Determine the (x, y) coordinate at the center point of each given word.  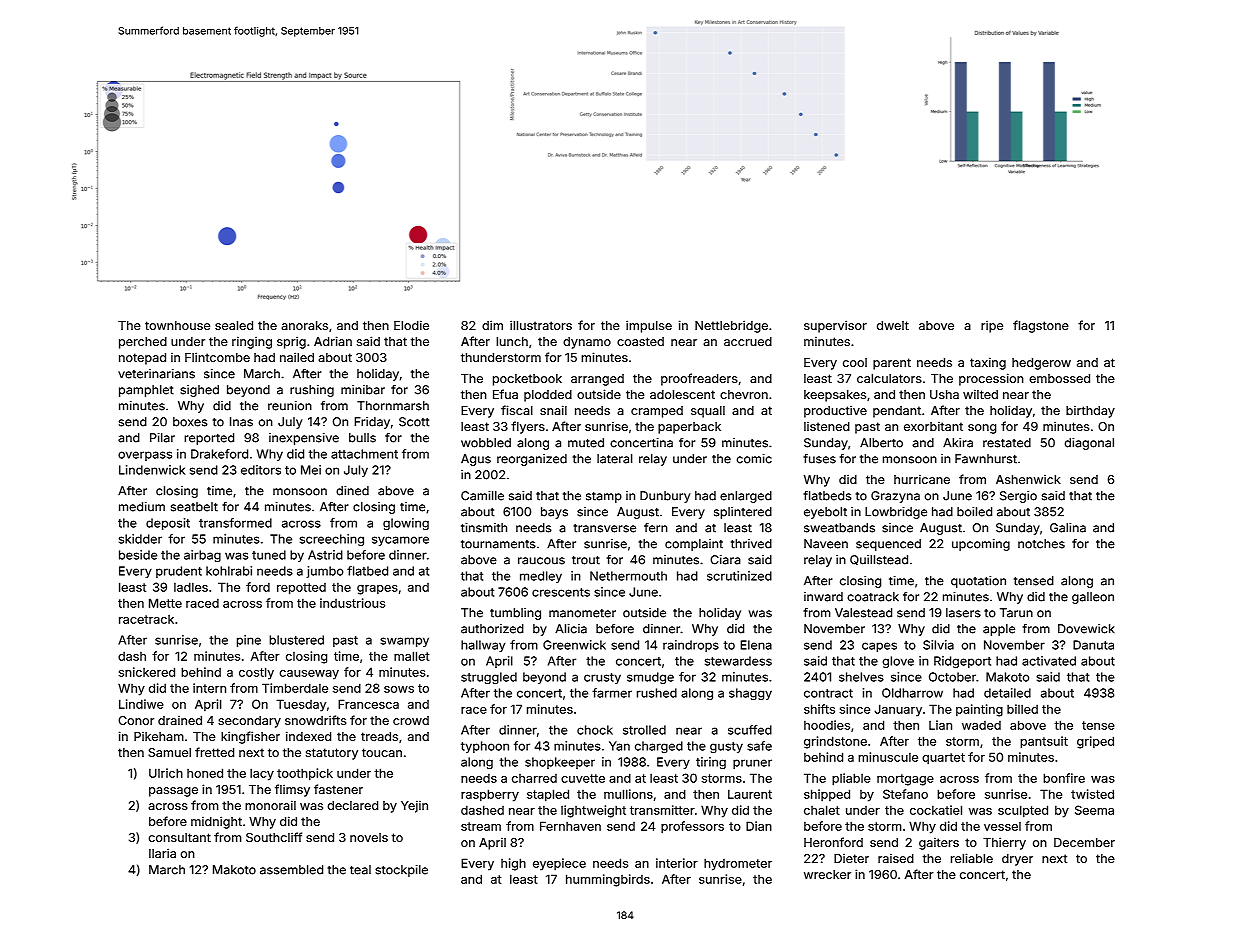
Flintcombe (217, 357)
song (982, 429)
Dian (759, 826)
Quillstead (879, 560)
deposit (168, 524)
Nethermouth (628, 576)
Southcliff (274, 837)
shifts (819, 709)
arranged (597, 380)
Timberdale (295, 688)
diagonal (1089, 444)
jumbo (325, 572)
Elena (756, 645)
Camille (482, 496)
